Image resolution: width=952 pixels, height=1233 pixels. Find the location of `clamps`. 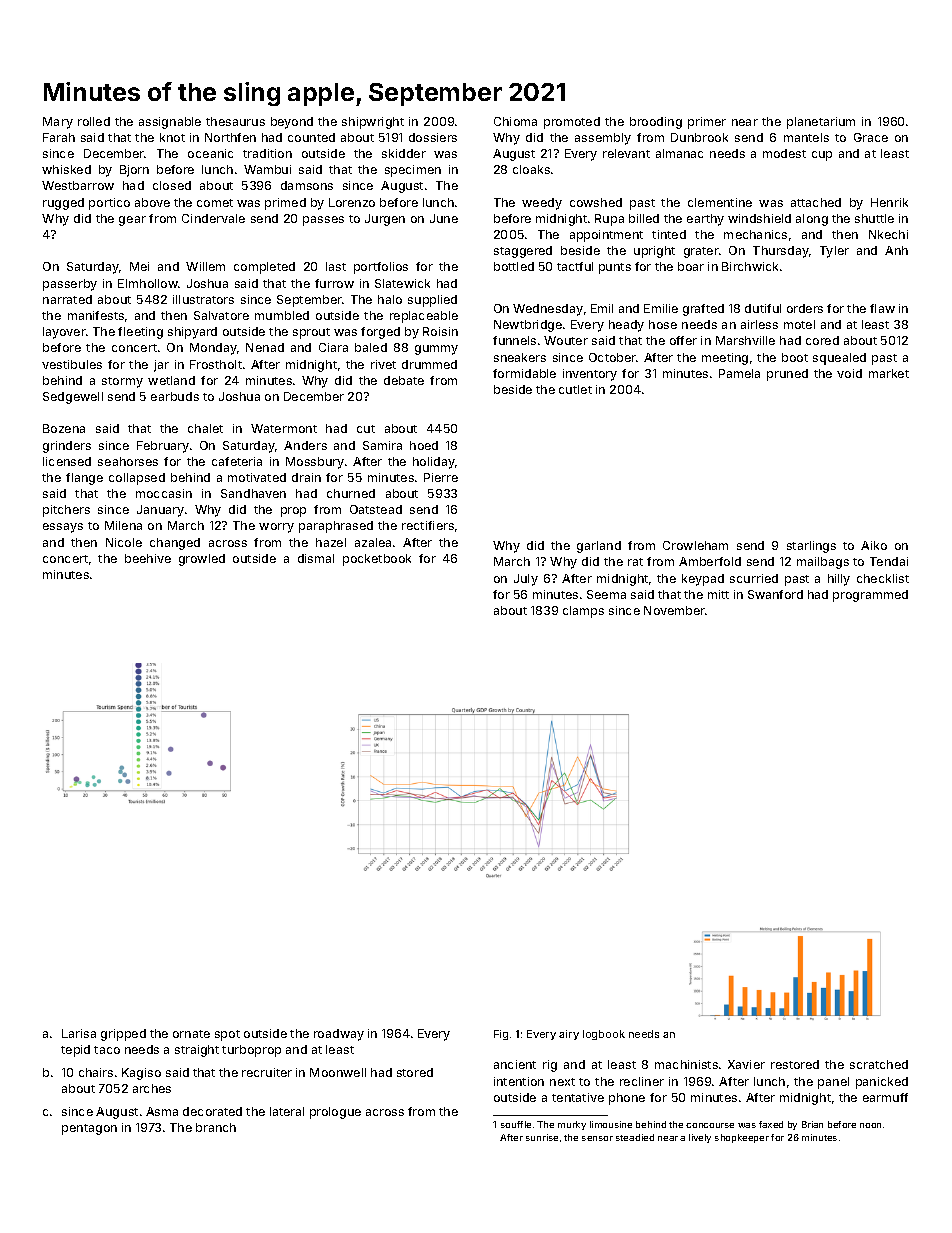

clamps is located at coordinates (583, 612).
